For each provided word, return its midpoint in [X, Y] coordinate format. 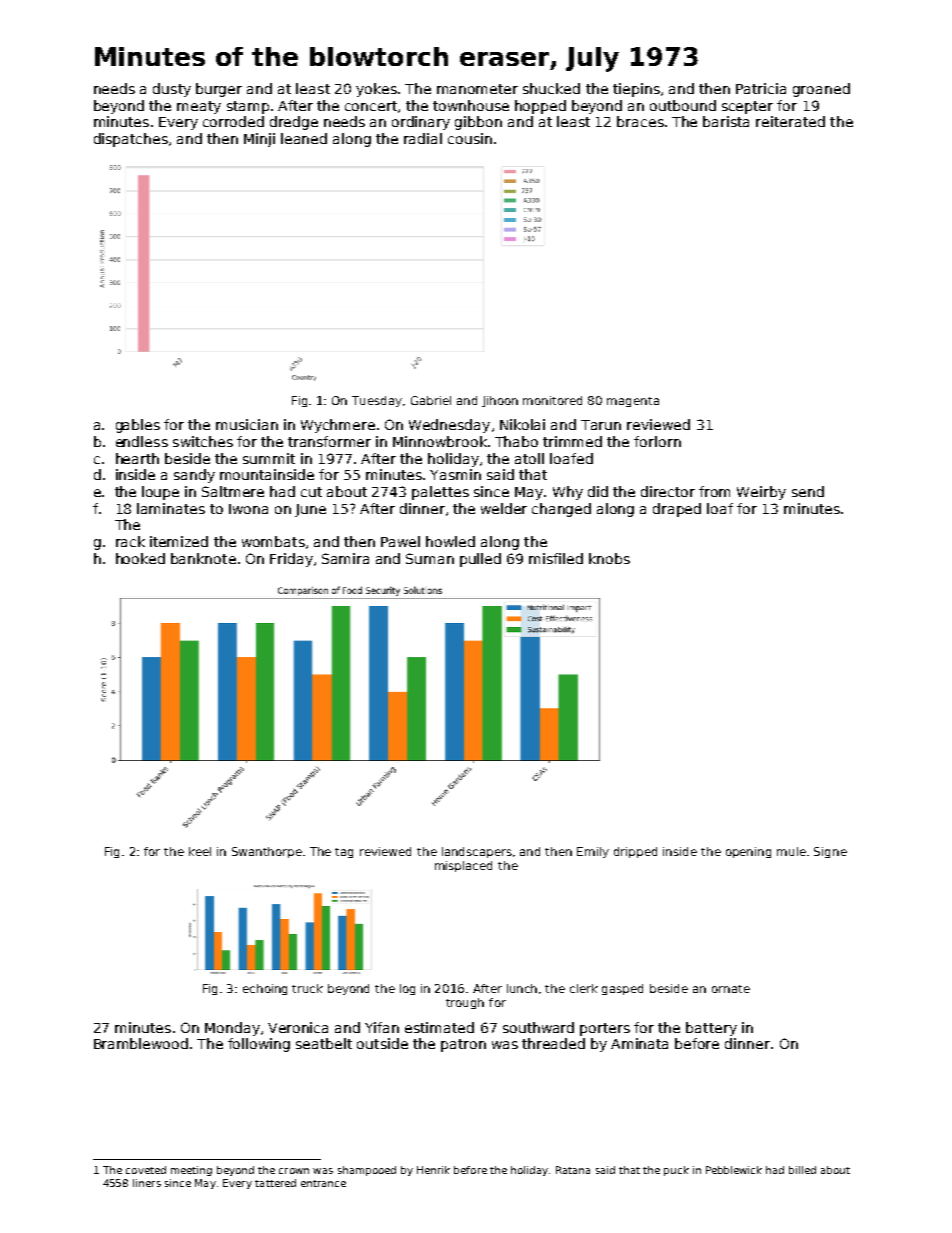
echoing [265, 989]
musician [247, 424]
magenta [633, 402]
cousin [470, 138]
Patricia [761, 88]
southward [538, 1027]
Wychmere [338, 426]
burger [219, 90]
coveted [146, 1170]
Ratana [573, 1170]
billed [802, 1170]
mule [791, 851]
